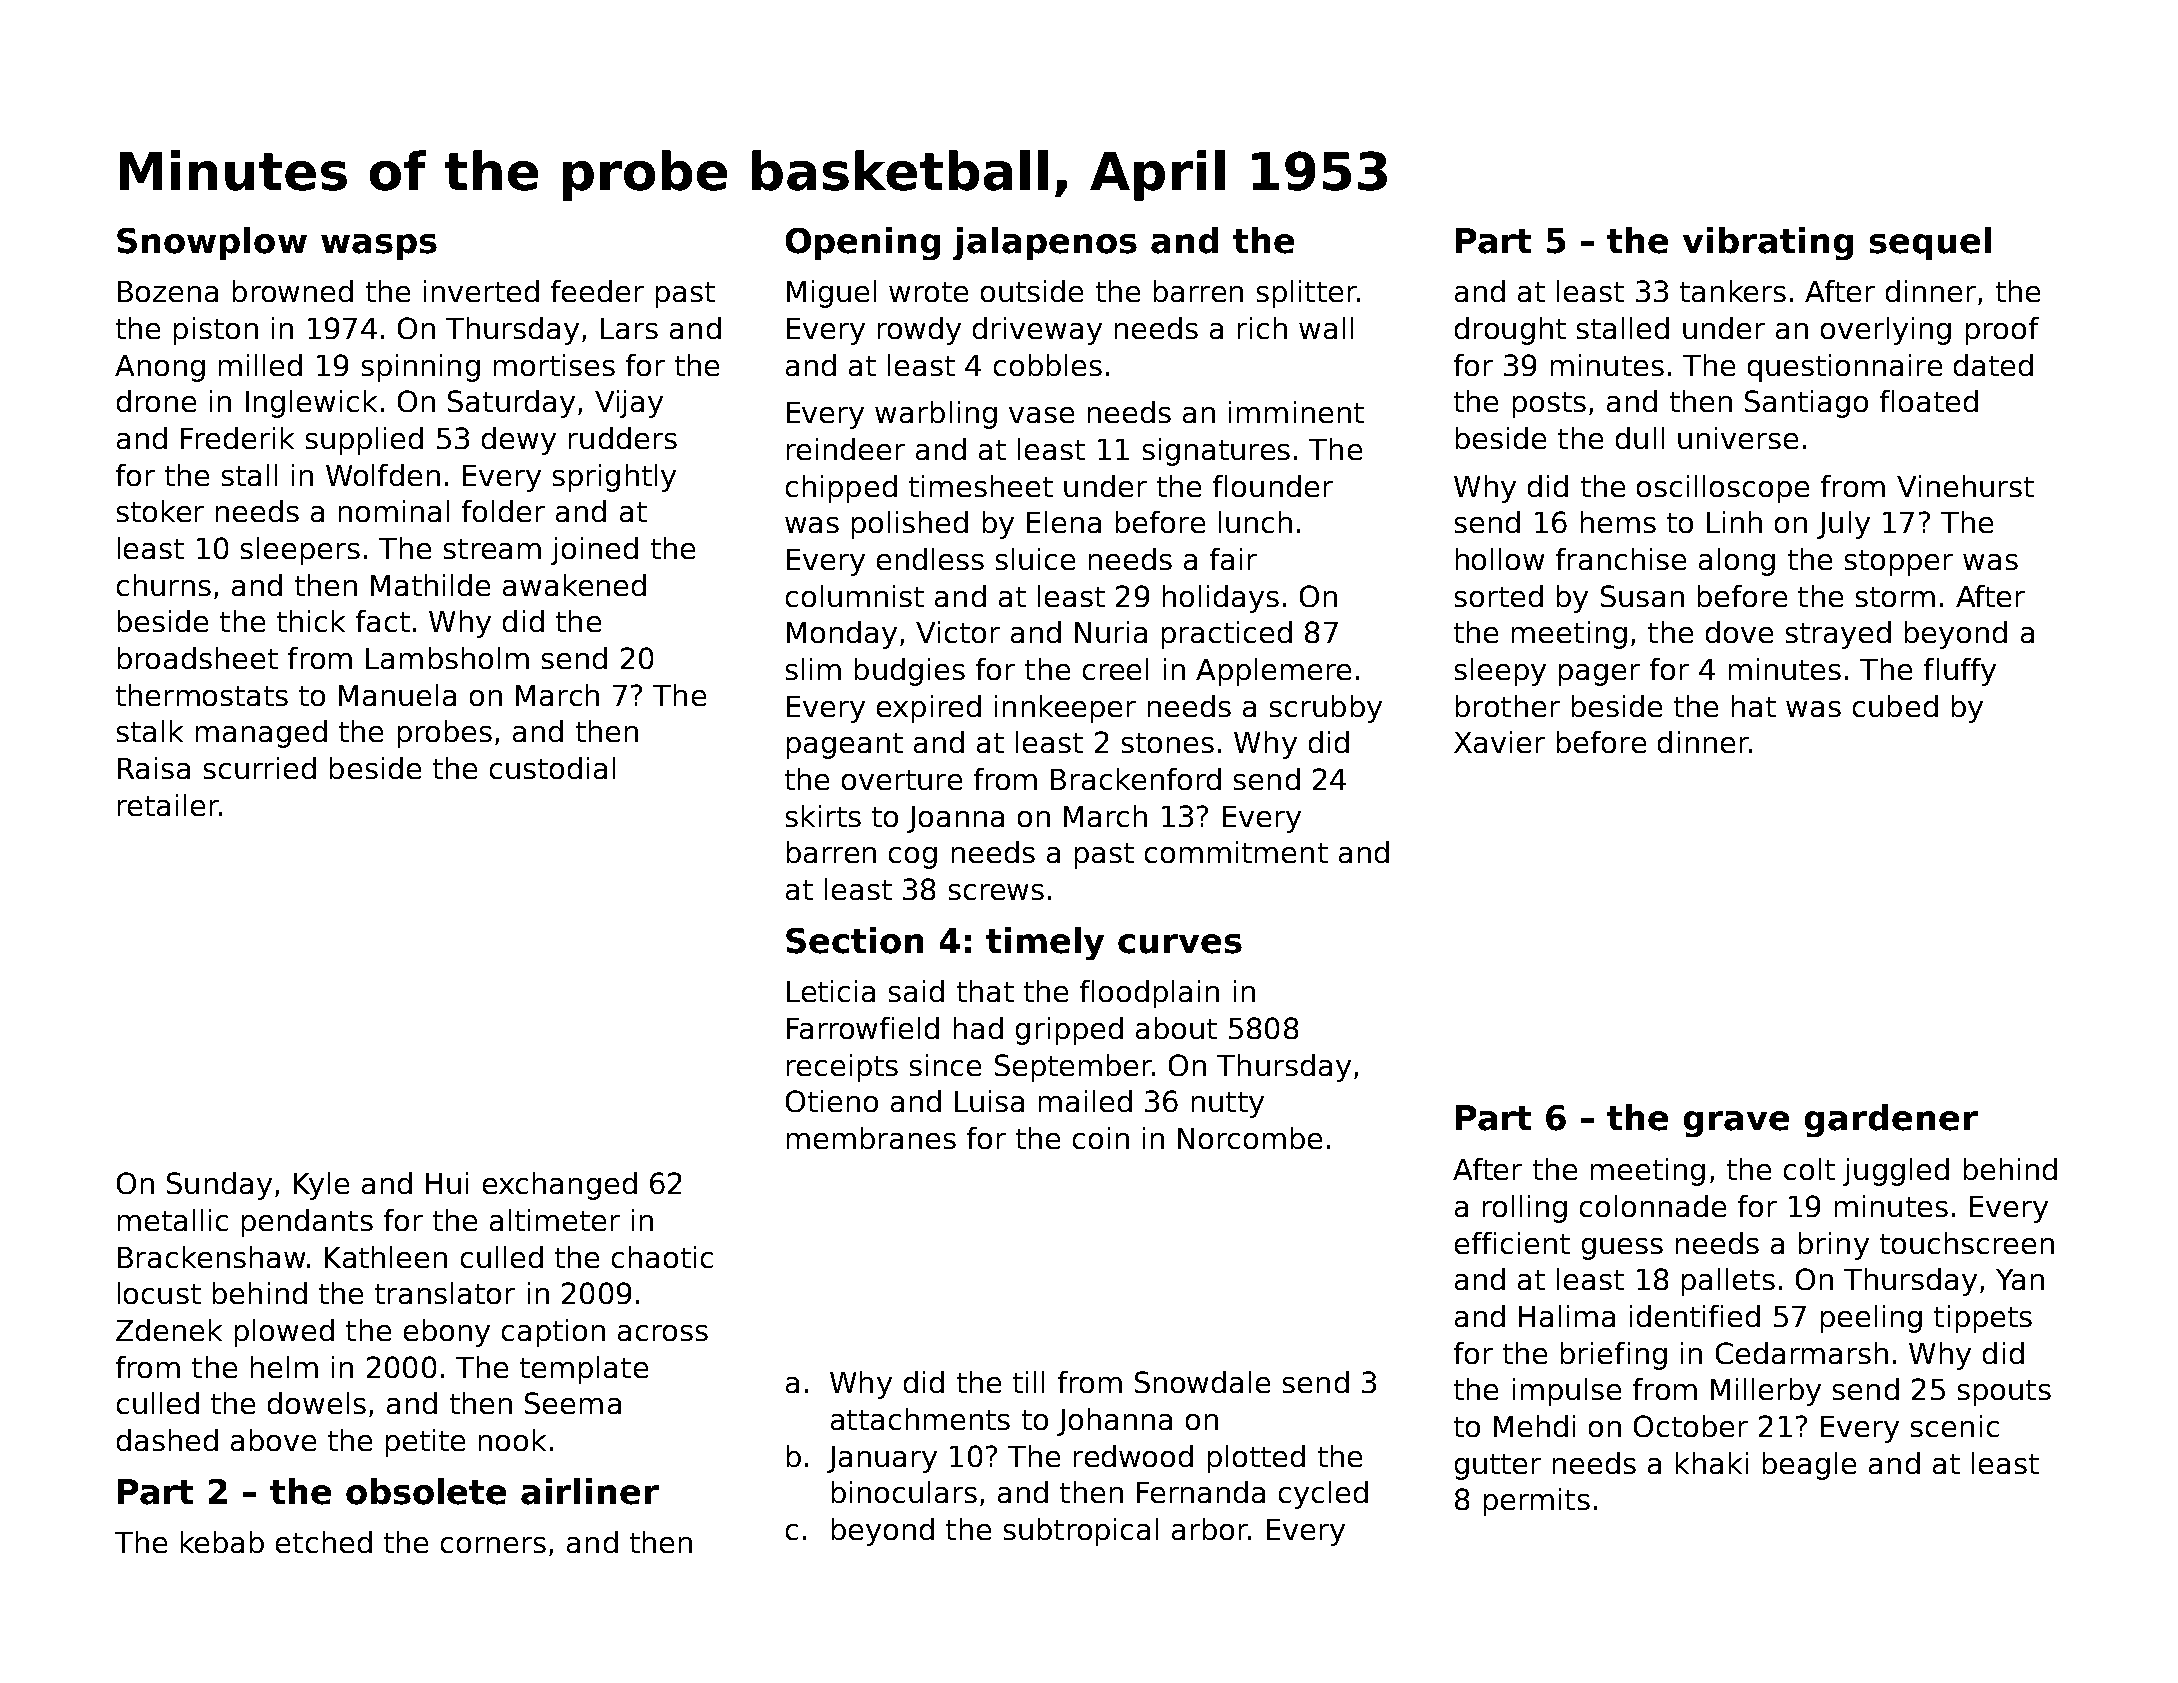 The height and width of the screenshot is (1683, 2178). What do you see at coordinates (261, 734) in the screenshot?
I see `managed` at bounding box center [261, 734].
